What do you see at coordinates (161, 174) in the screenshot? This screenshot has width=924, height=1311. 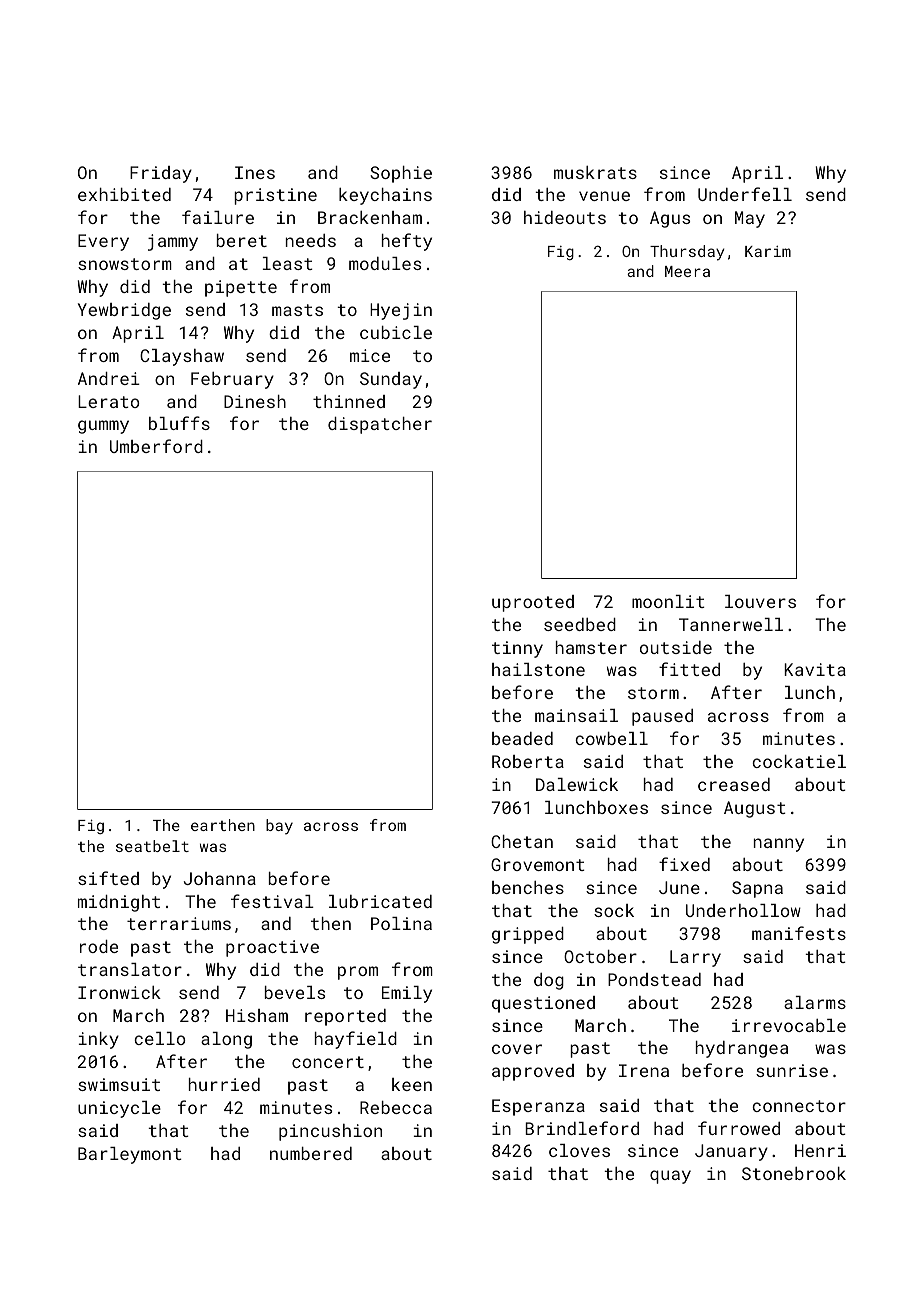 I see `Friday` at bounding box center [161, 174].
